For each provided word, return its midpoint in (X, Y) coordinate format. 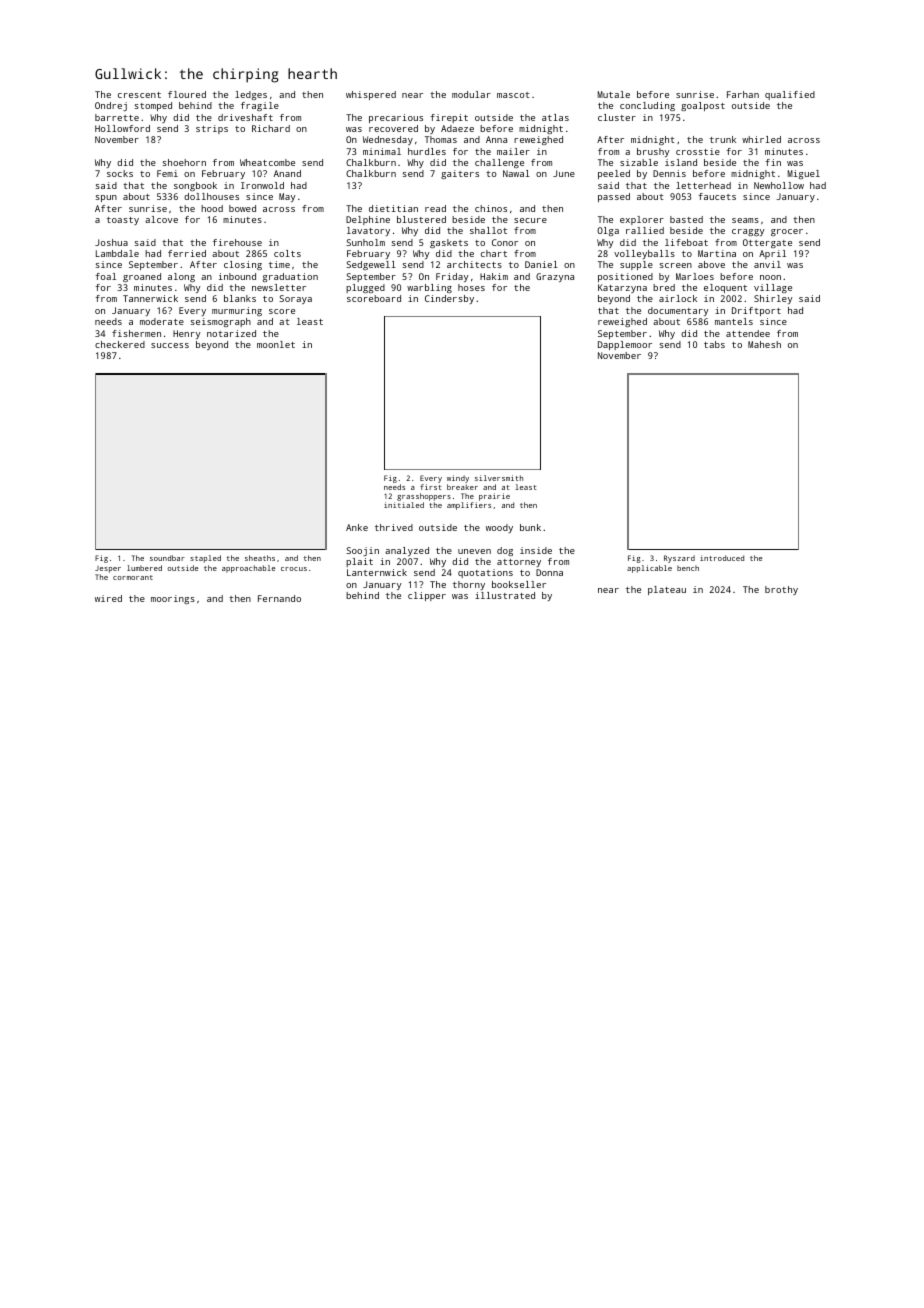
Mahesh (764, 344)
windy (458, 479)
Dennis (669, 173)
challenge (499, 163)
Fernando (279, 598)
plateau (667, 590)
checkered (120, 344)
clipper (427, 596)
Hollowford (122, 128)
